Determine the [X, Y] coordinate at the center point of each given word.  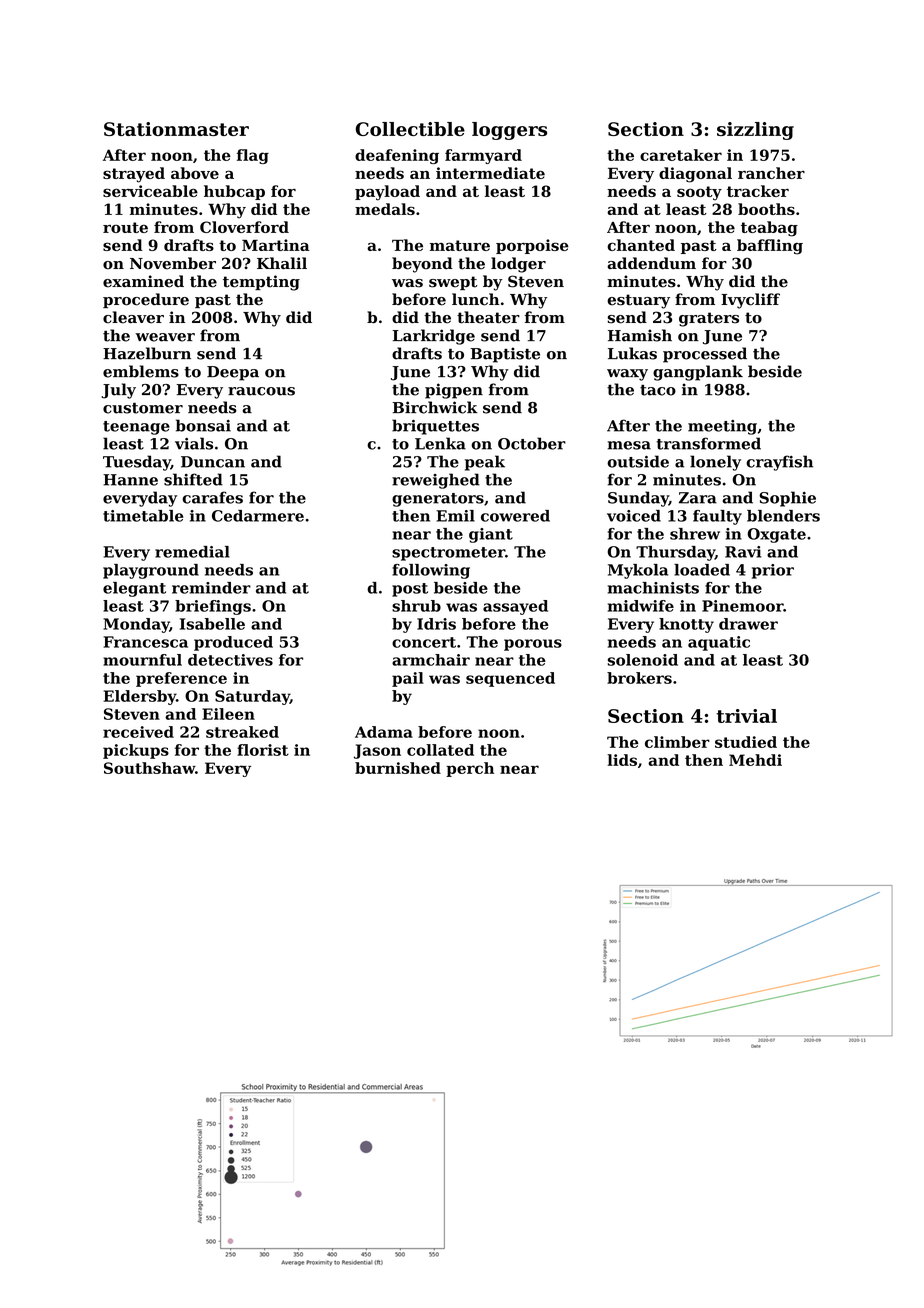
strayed [134, 175]
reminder [211, 588]
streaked [242, 732]
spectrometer [448, 554]
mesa [629, 445]
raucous [261, 391]
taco [658, 390]
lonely [715, 463]
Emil [455, 516]
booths [766, 209]
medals [385, 209]
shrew [695, 534]
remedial [192, 552]
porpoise [532, 246]
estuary [638, 301]
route [125, 227]
